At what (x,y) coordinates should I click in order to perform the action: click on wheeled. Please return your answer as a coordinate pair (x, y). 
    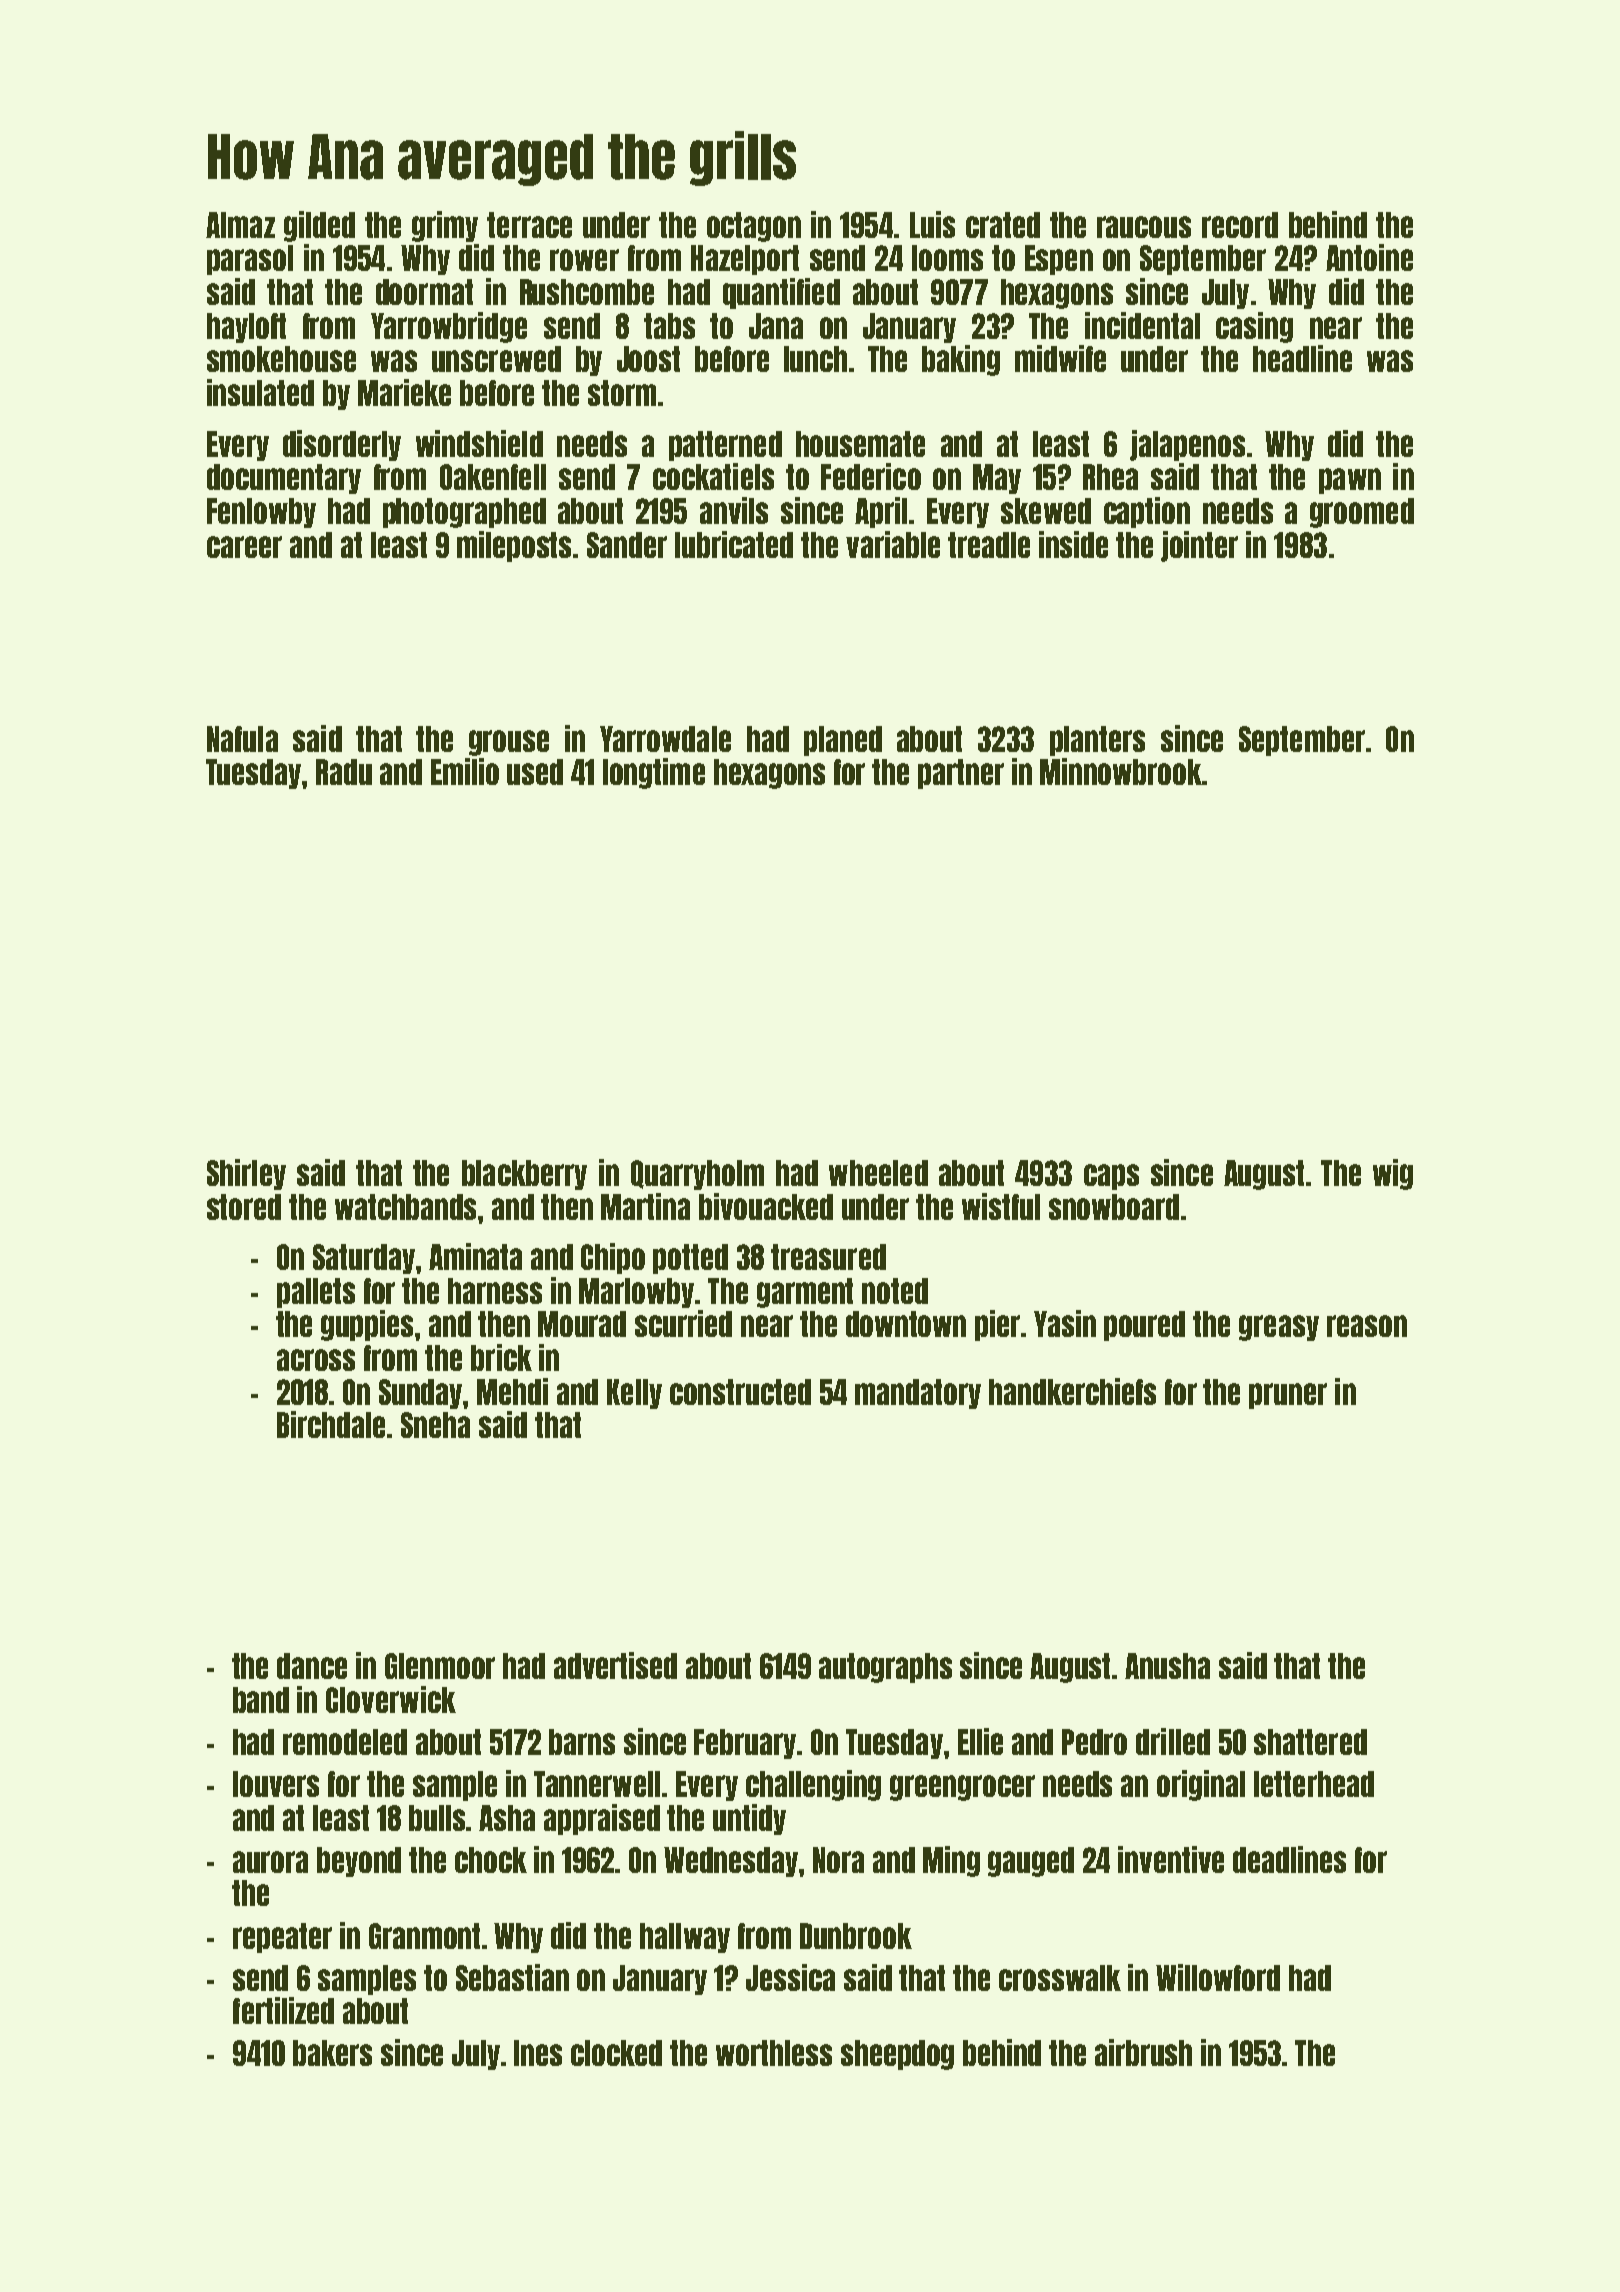
    Looking at the image, I should click on (878, 1173).
